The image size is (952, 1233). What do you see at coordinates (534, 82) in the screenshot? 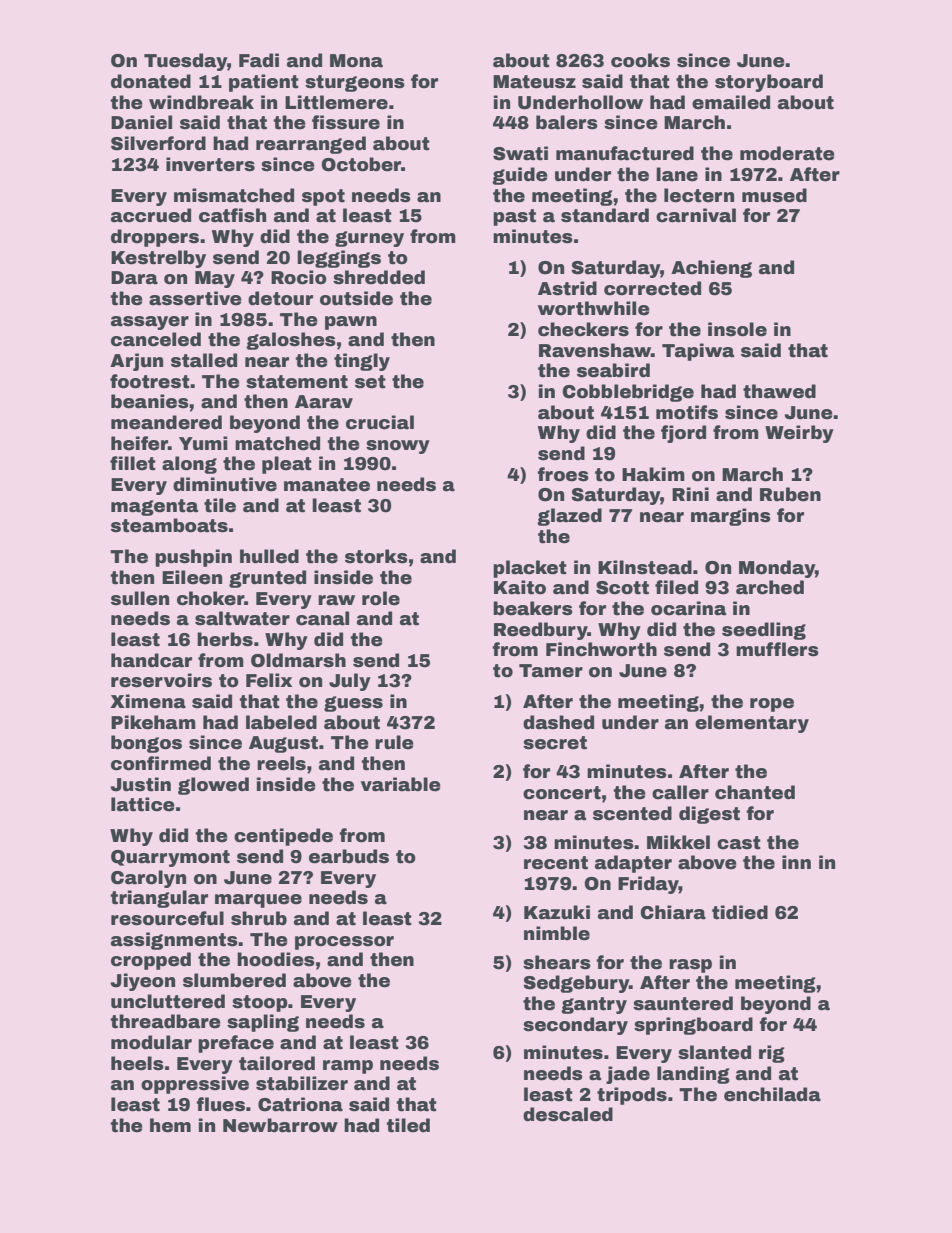
I see `Mateusz` at bounding box center [534, 82].
